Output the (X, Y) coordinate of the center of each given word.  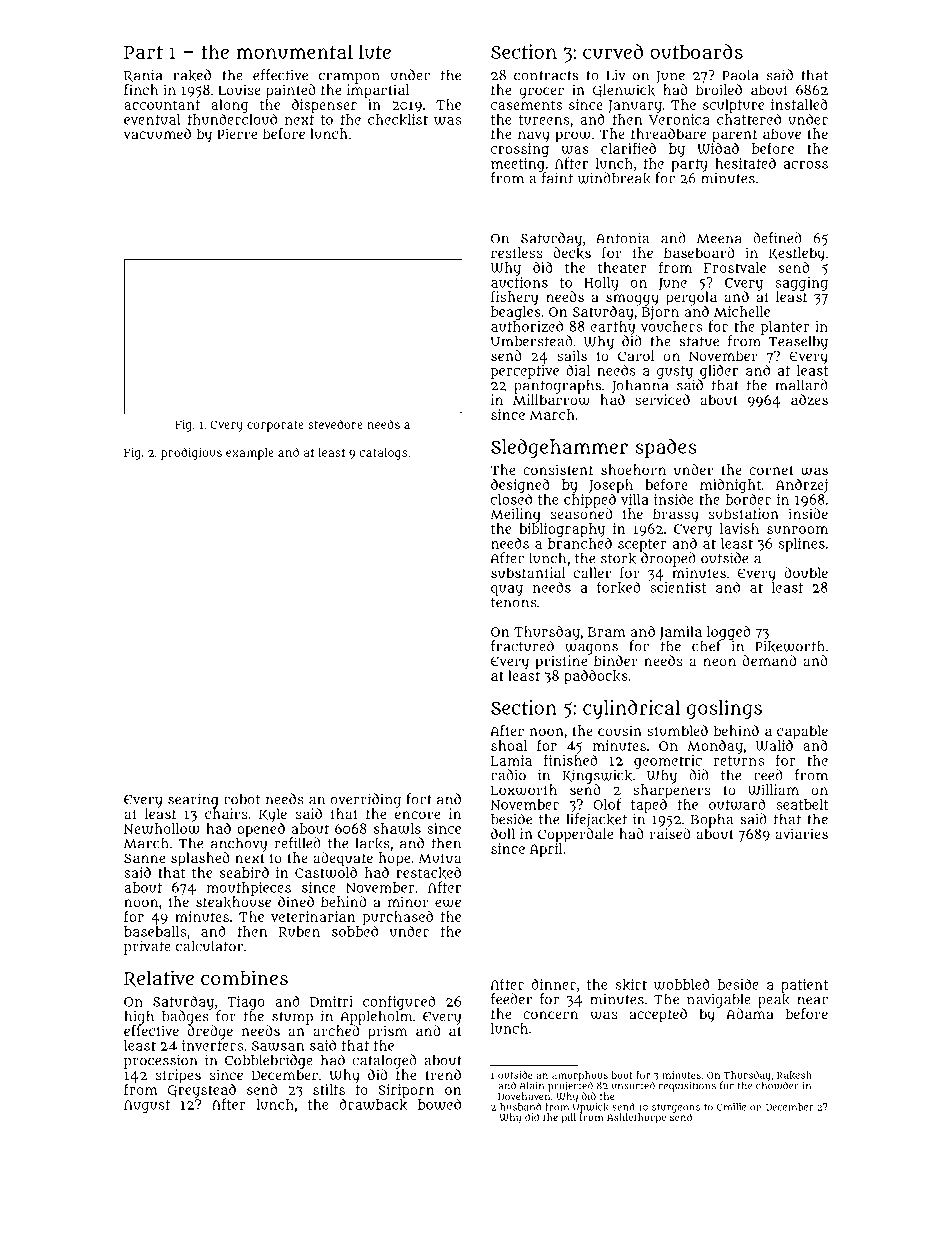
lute (375, 51)
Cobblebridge (269, 1061)
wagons (591, 649)
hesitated (745, 163)
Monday (715, 747)
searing (193, 800)
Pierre (237, 133)
